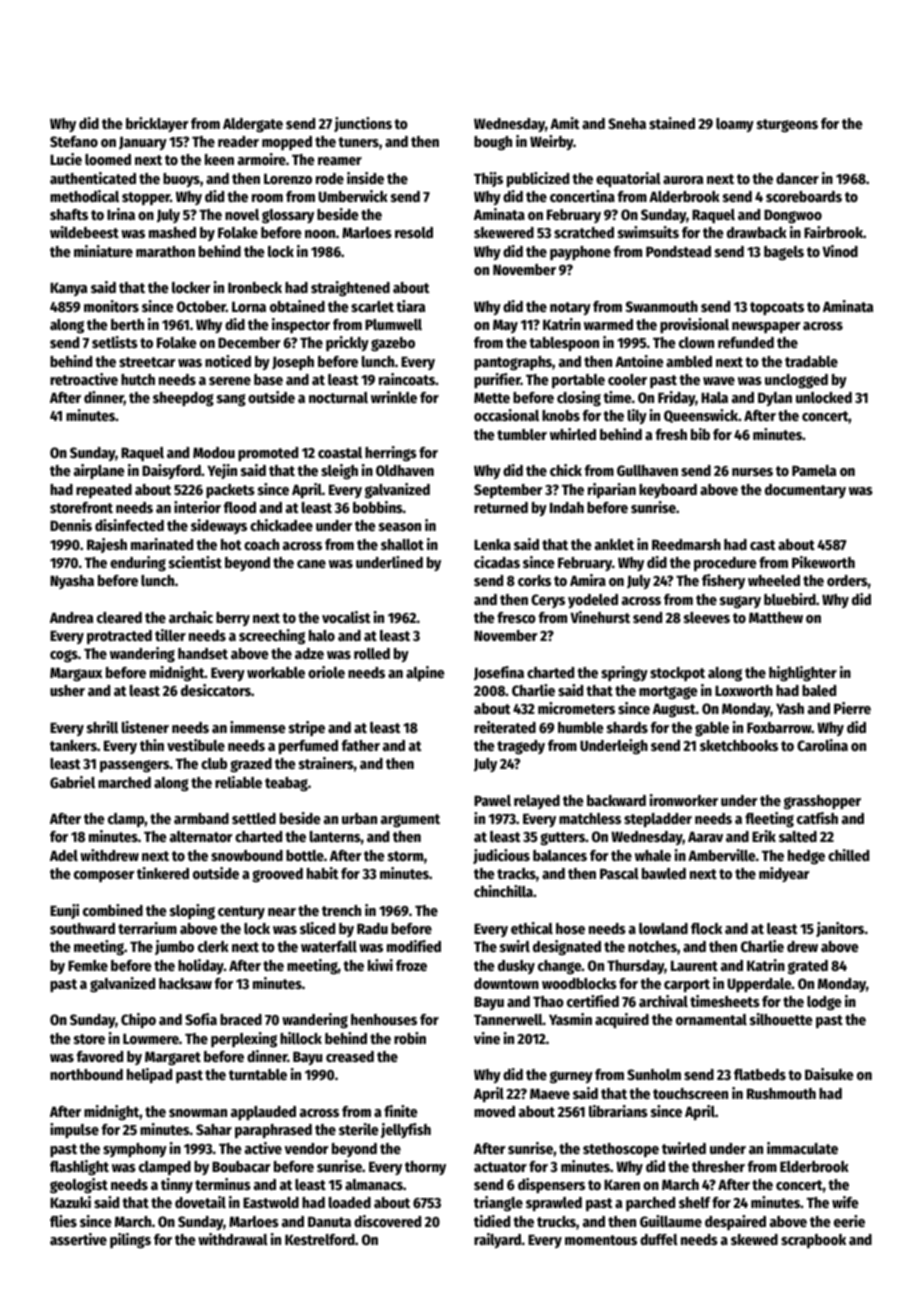  What do you see at coordinates (400, 1111) in the page?
I see `finite` at bounding box center [400, 1111].
